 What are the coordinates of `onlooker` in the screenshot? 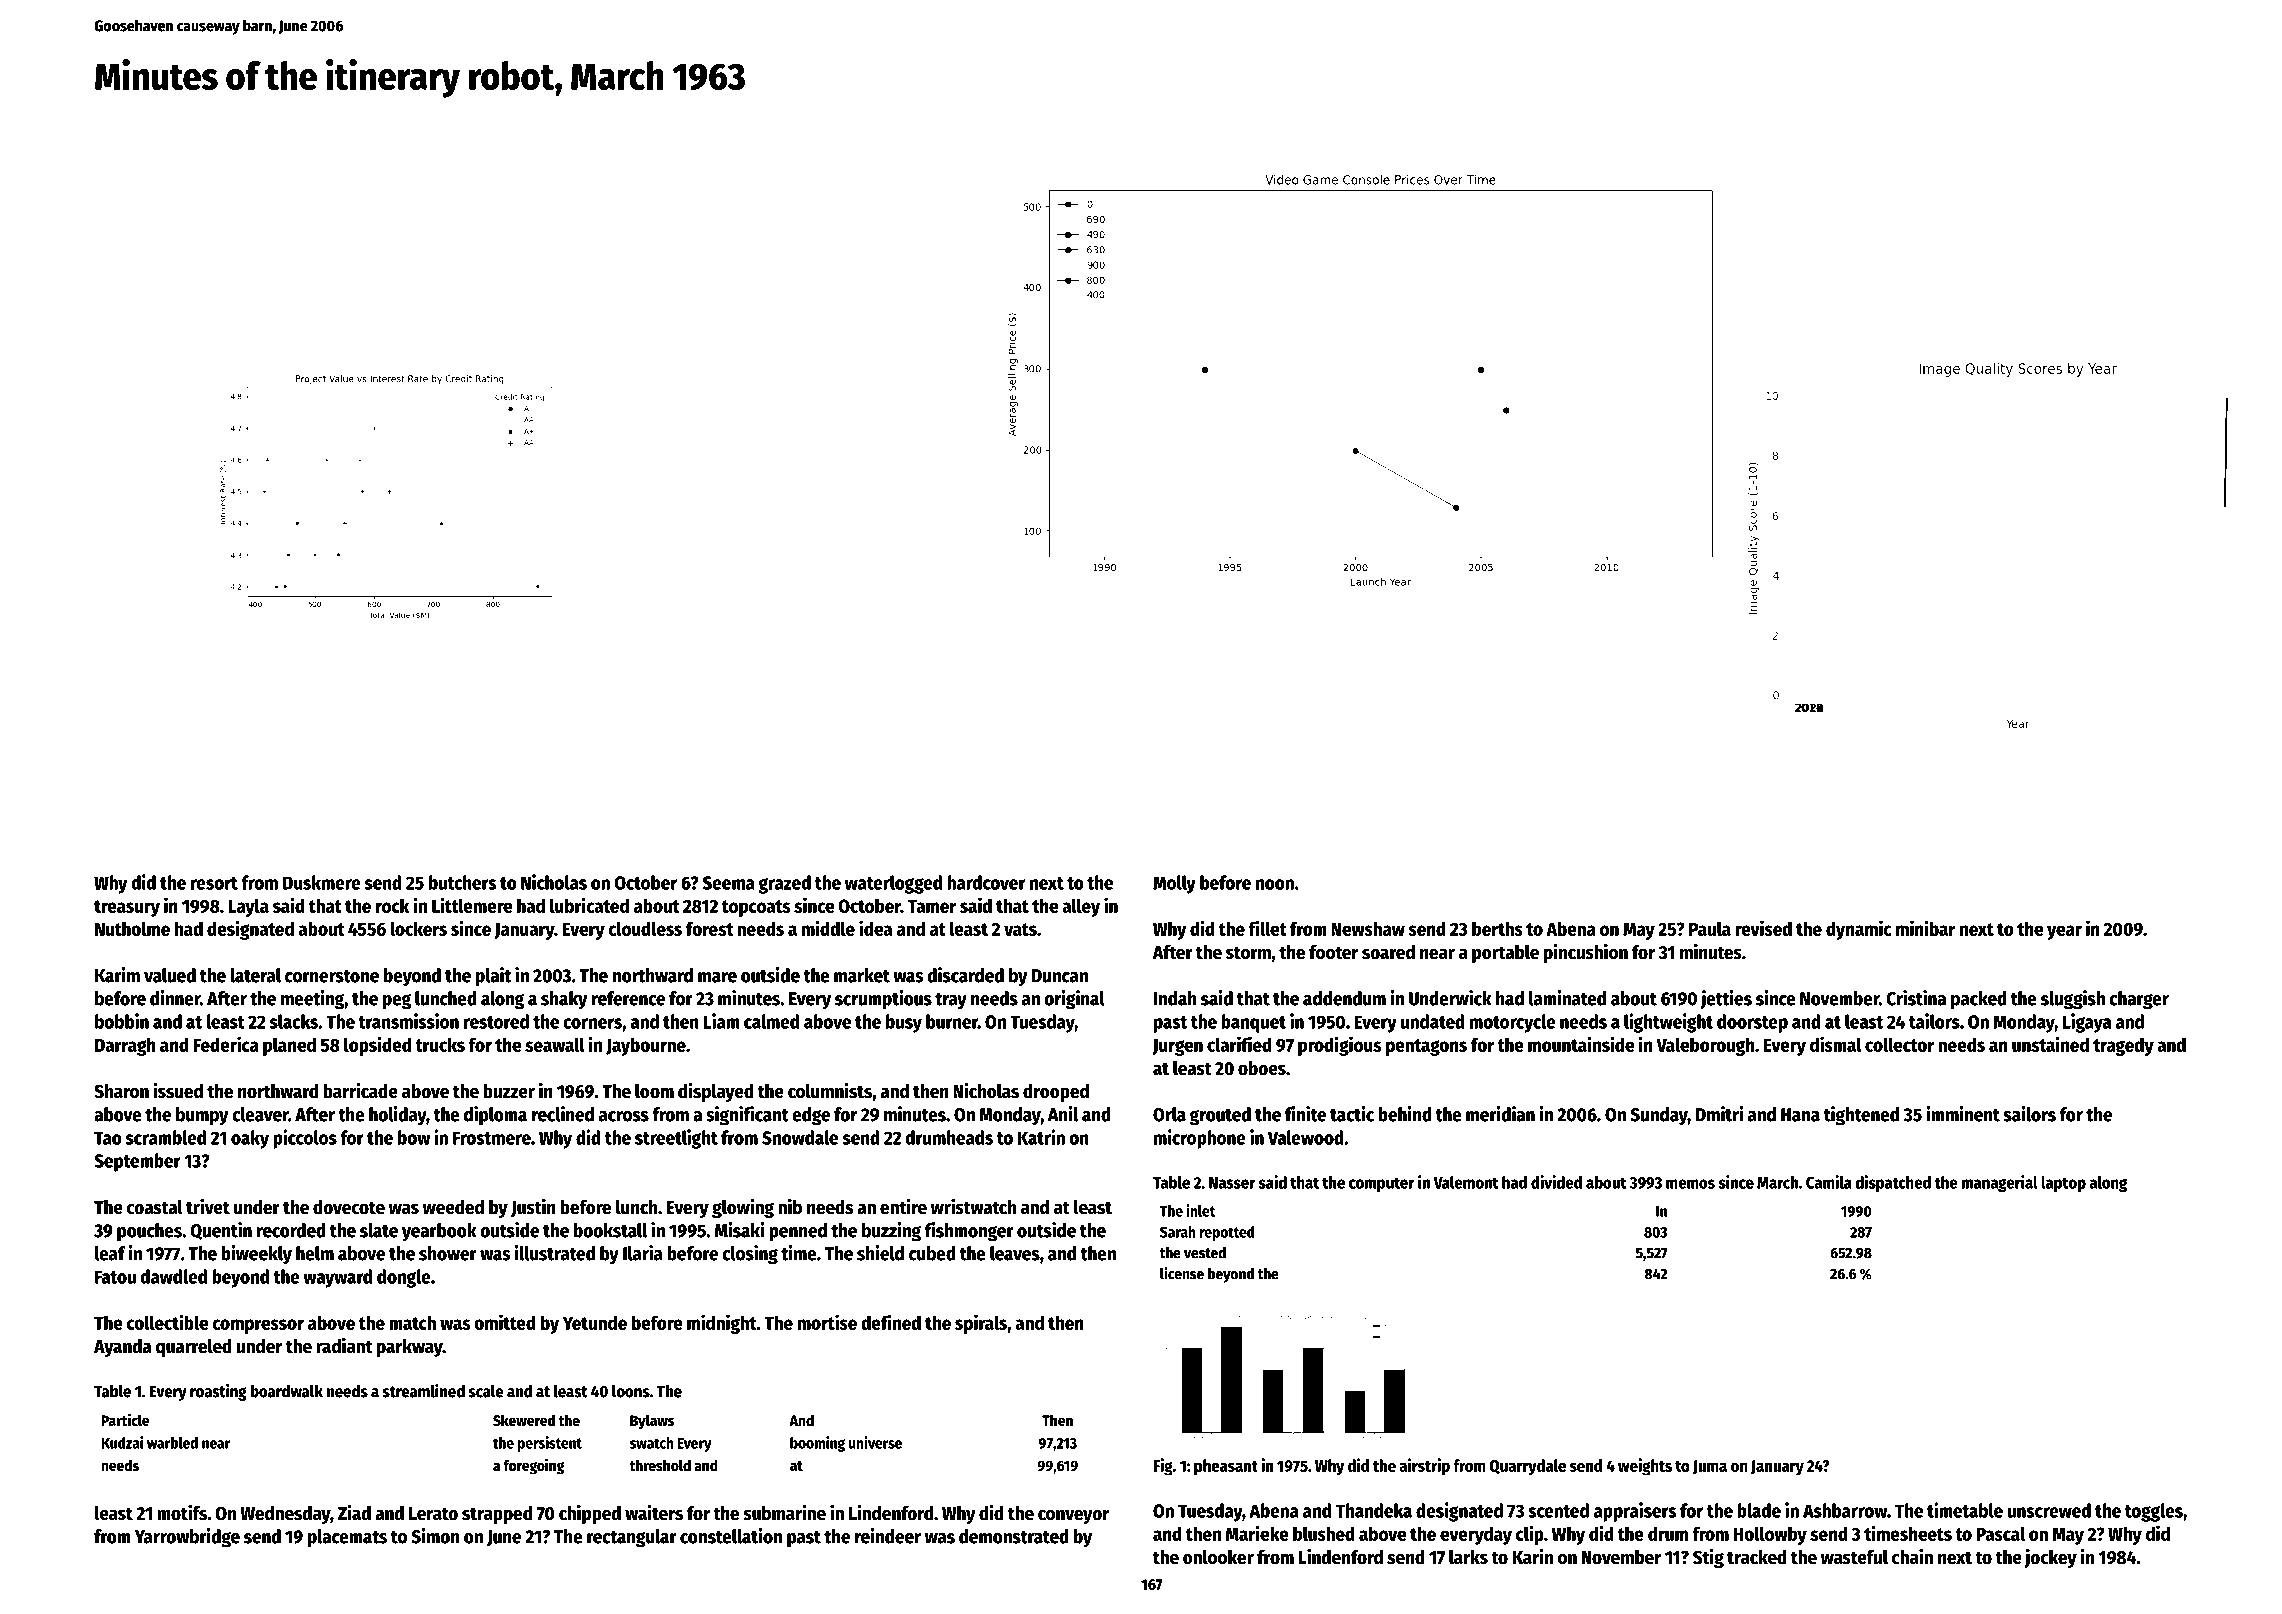 It's located at (1218, 1557).
